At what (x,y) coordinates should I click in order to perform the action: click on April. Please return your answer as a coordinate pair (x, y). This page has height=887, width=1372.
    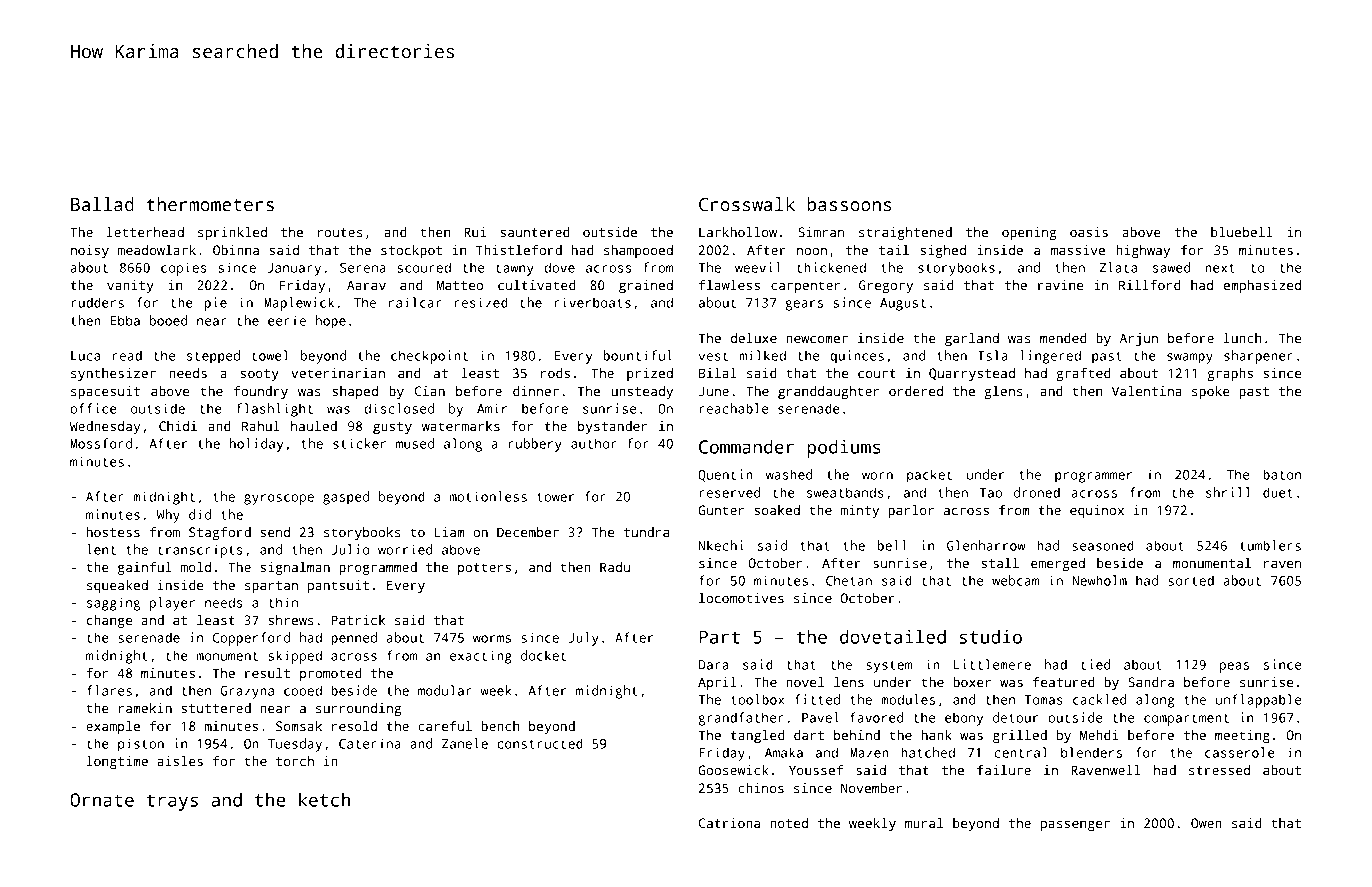
    Looking at the image, I should click on (717, 683).
